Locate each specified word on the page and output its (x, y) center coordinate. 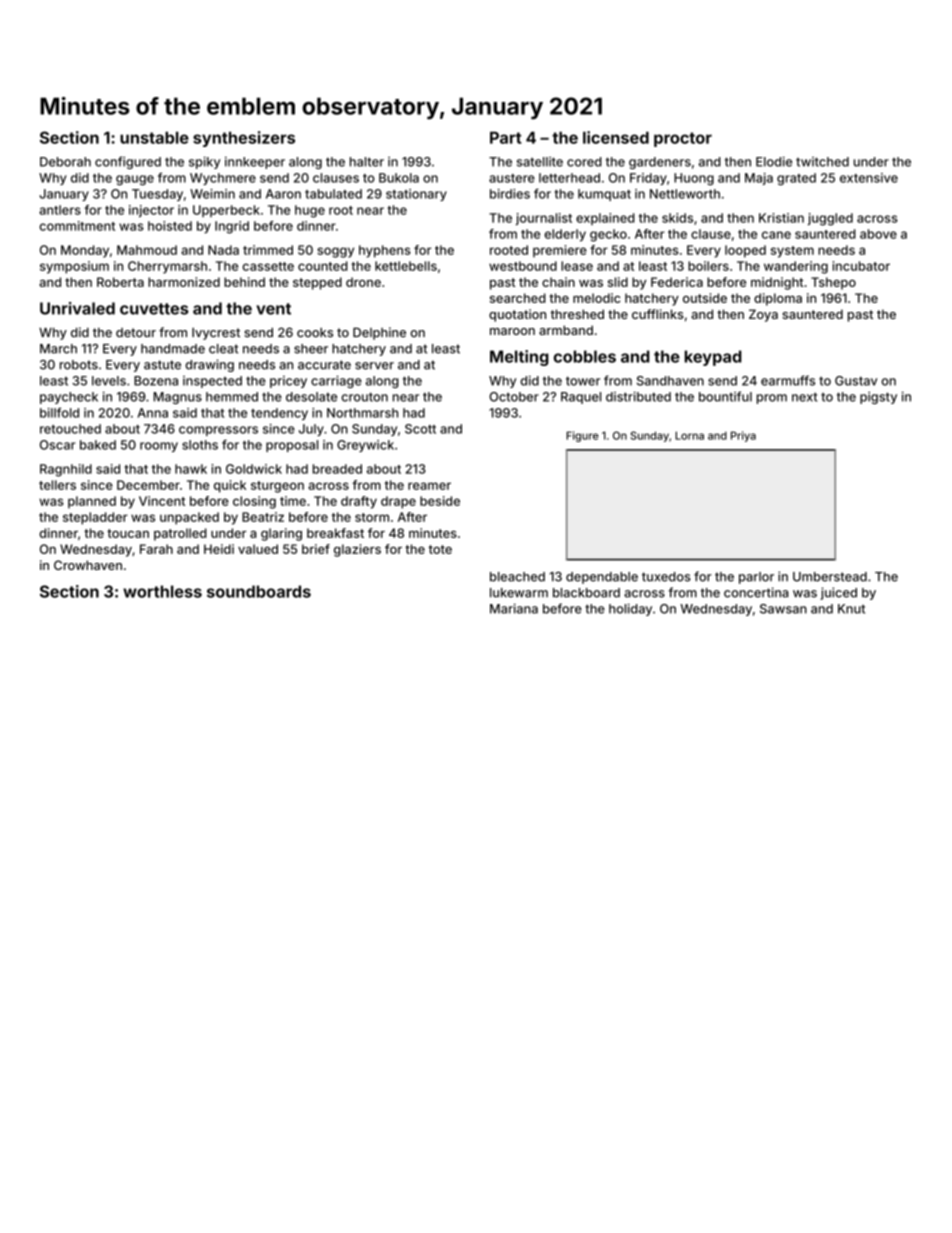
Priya (743, 436)
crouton (365, 397)
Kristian (781, 218)
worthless (162, 591)
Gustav (856, 381)
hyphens (385, 251)
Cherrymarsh (167, 267)
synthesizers (244, 139)
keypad (713, 358)
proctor (683, 139)
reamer (429, 486)
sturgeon (277, 487)
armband (566, 330)
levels (109, 381)
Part (505, 138)
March (58, 349)
